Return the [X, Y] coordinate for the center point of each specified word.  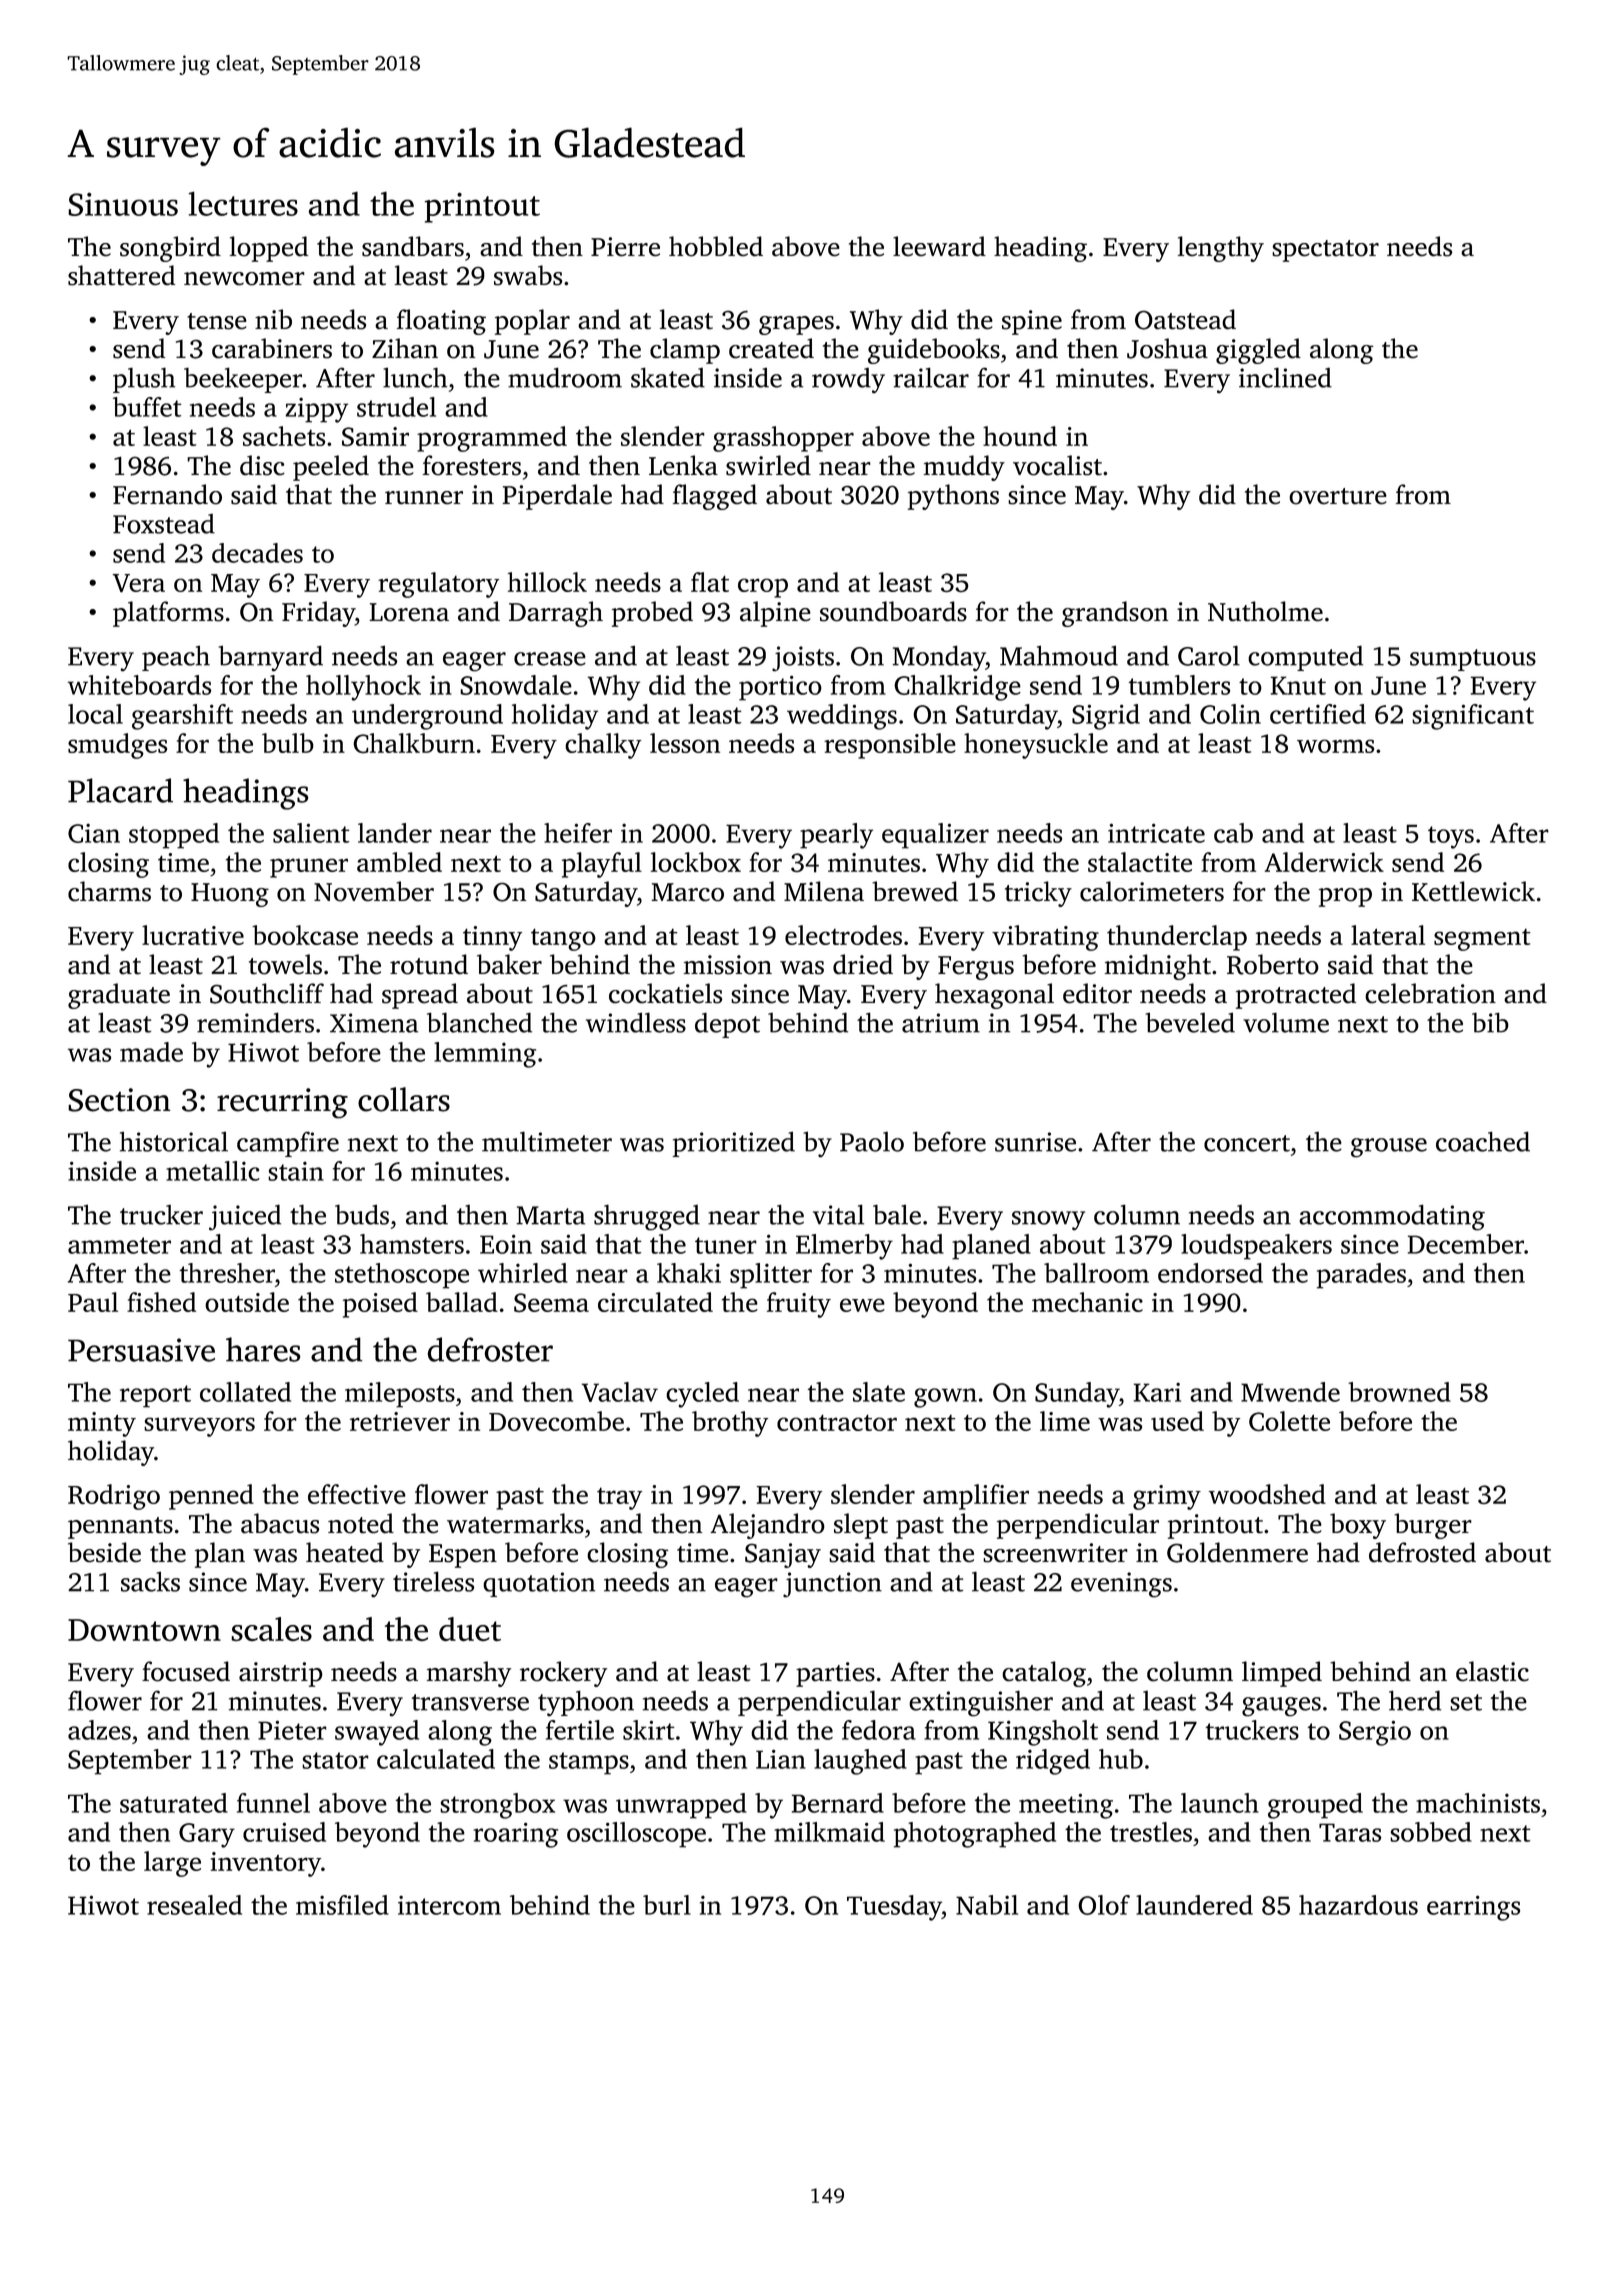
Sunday [1077, 1395]
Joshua [1167, 348]
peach [176, 658]
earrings [1473, 1908]
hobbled [716, 246]
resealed [194, 1905]
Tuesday [894, 1908]
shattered [121, 275]
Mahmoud [1059, 655]
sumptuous [1473, 660]
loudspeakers [1256, 1247]
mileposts [400, 1395]
